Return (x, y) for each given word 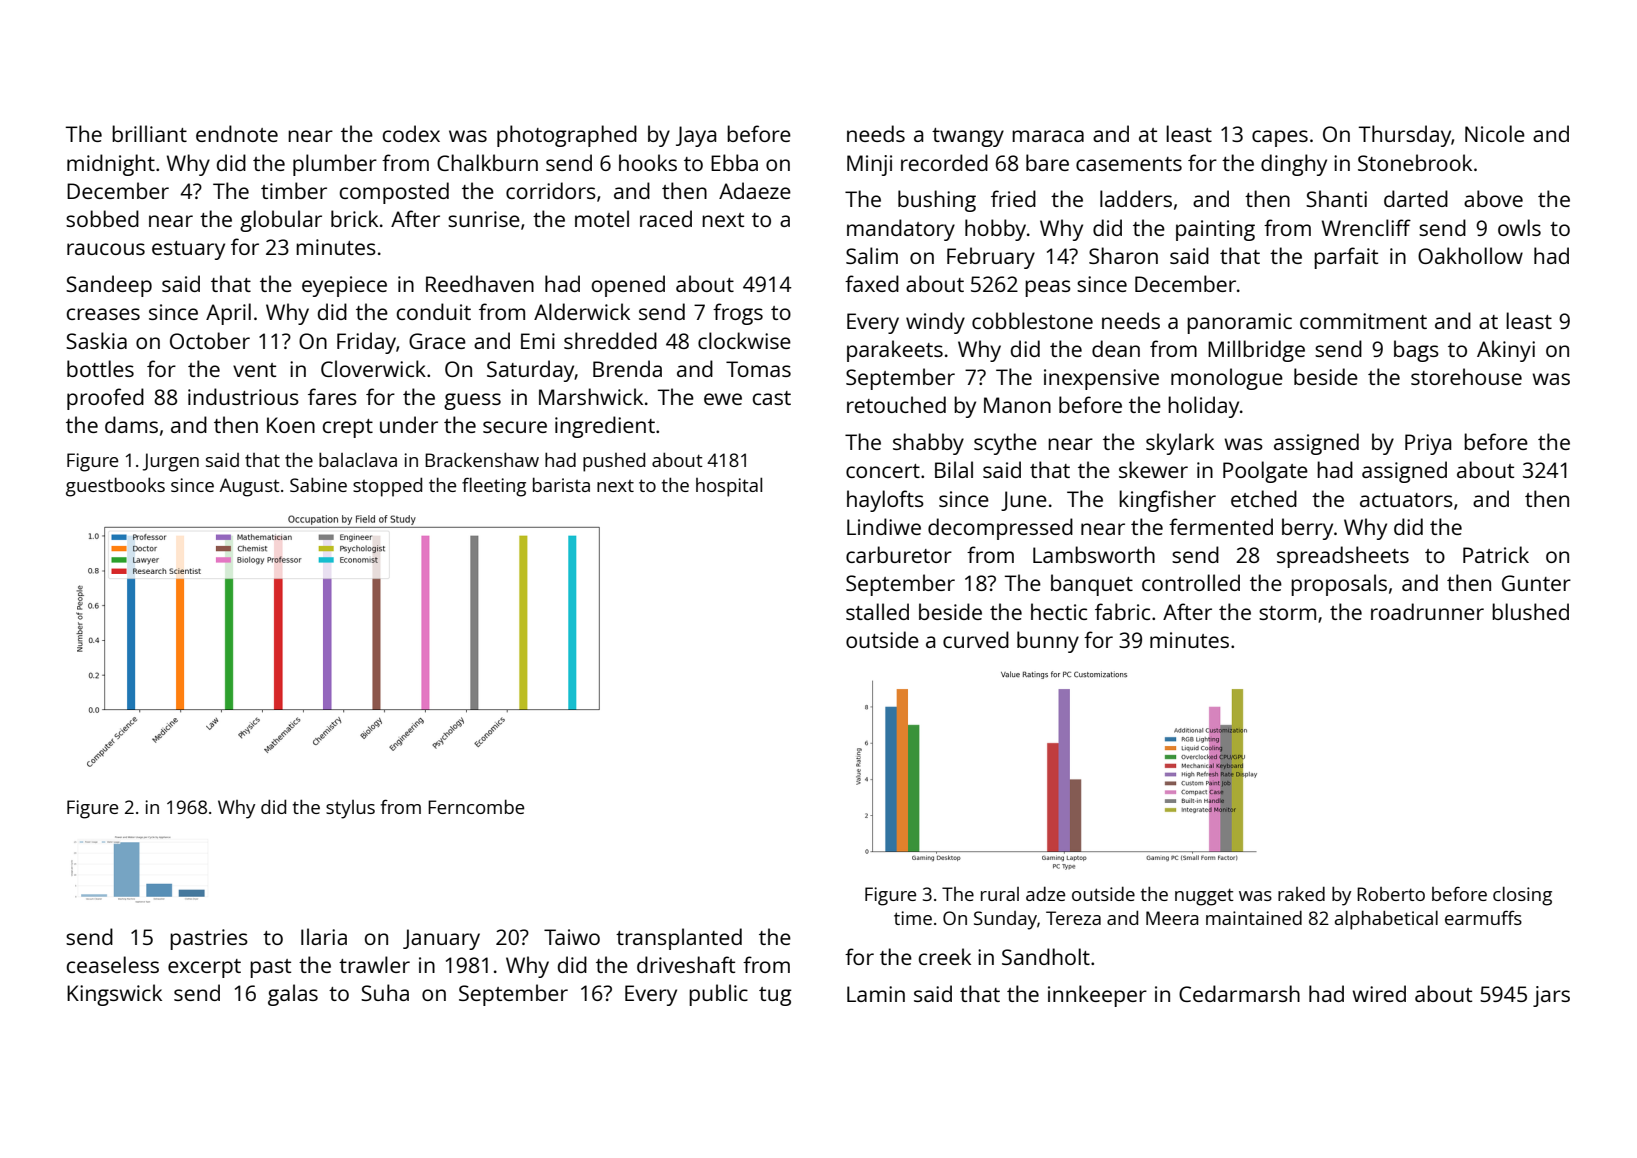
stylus (350, 809)
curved (976, 639)
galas (293, 995)
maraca (1048, 136)
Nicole (1495, 133)
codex (411, 133)
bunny (1048, 642)
